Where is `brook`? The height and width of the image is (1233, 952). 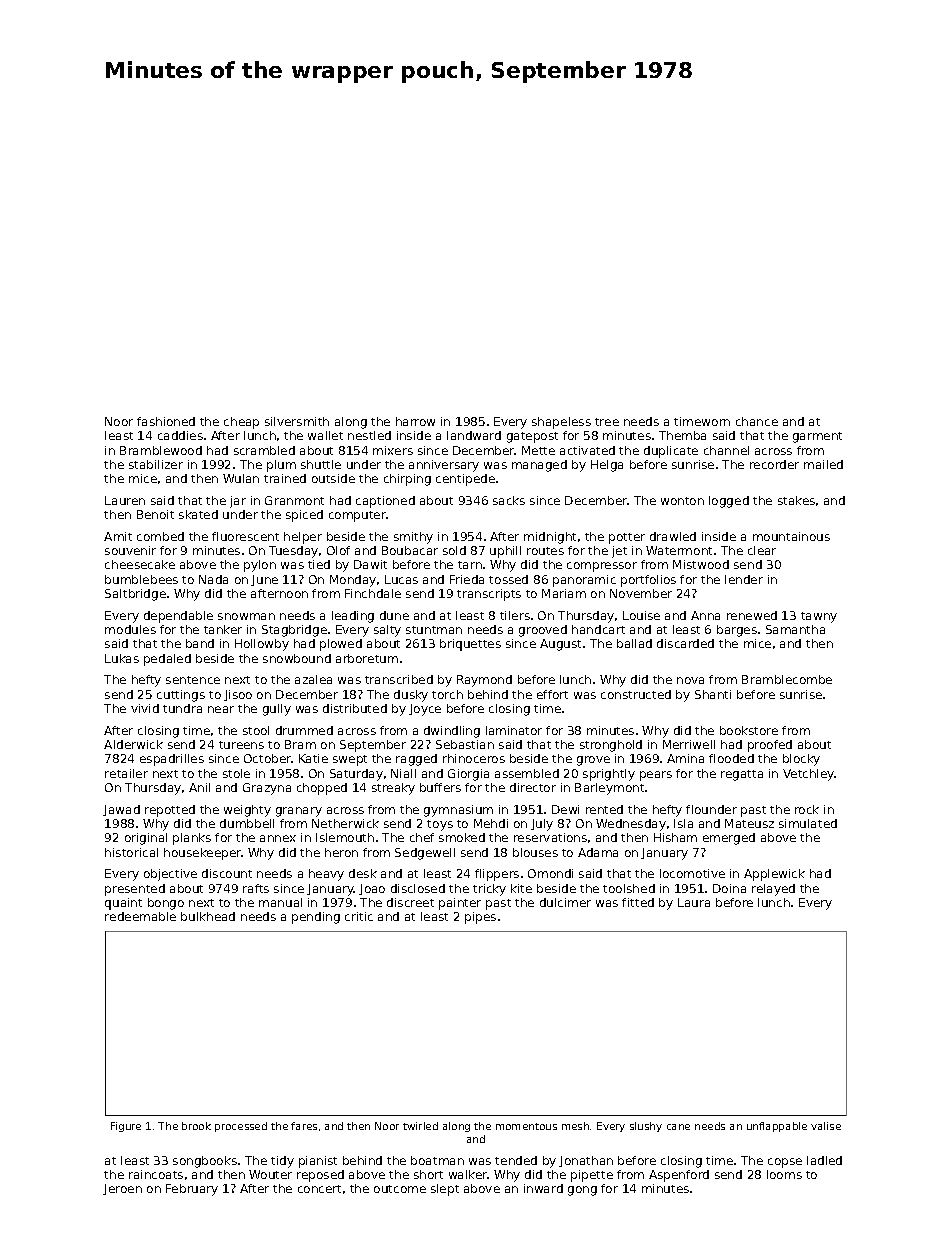 brook is located at coordinates (196, 1126).
